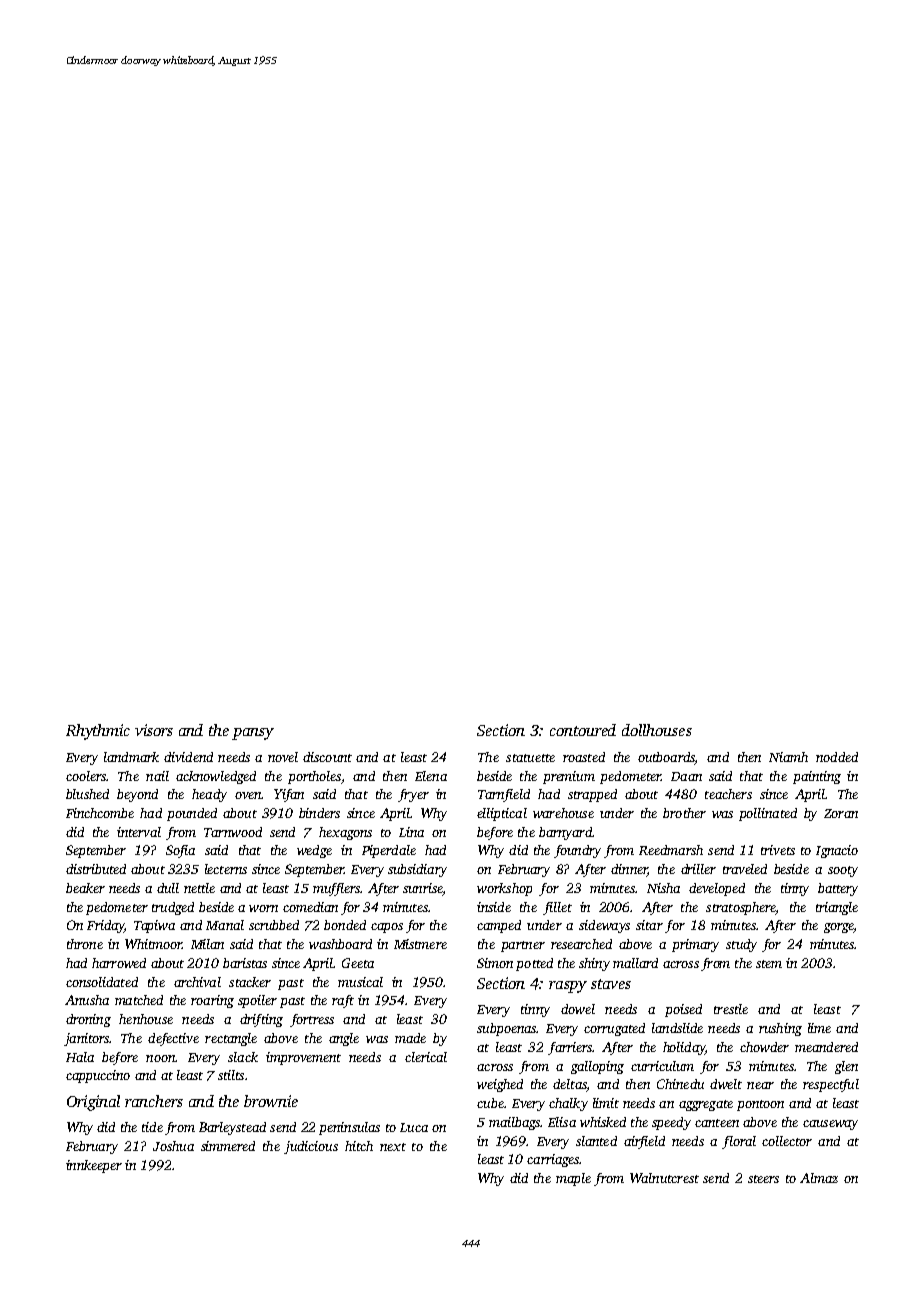 Image resolution: width=924 pixels, height=1308 pixels. I want to click on innkeeper, so click(94, 1166).
